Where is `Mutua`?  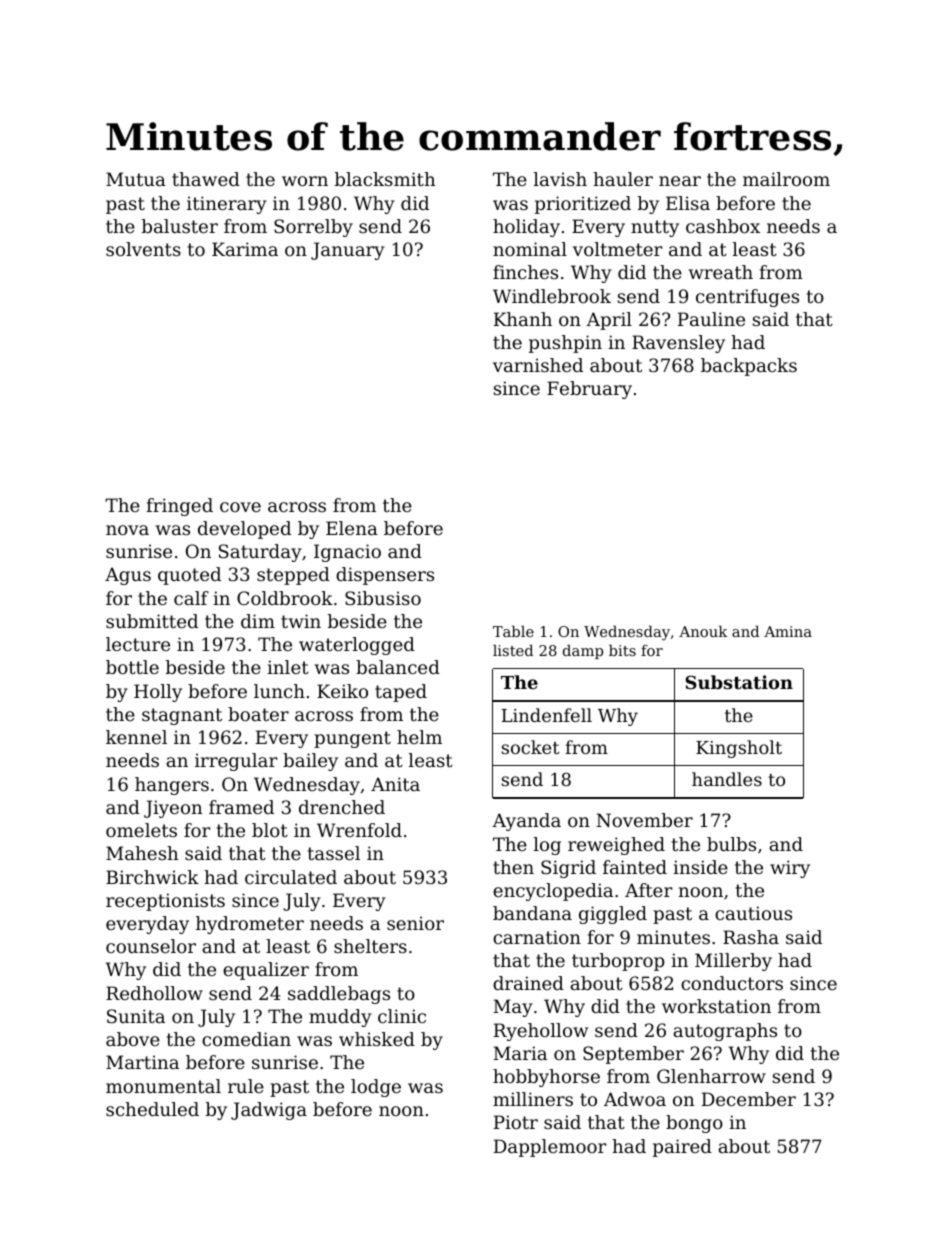
Mutua is located at coordinates (136, 179).
